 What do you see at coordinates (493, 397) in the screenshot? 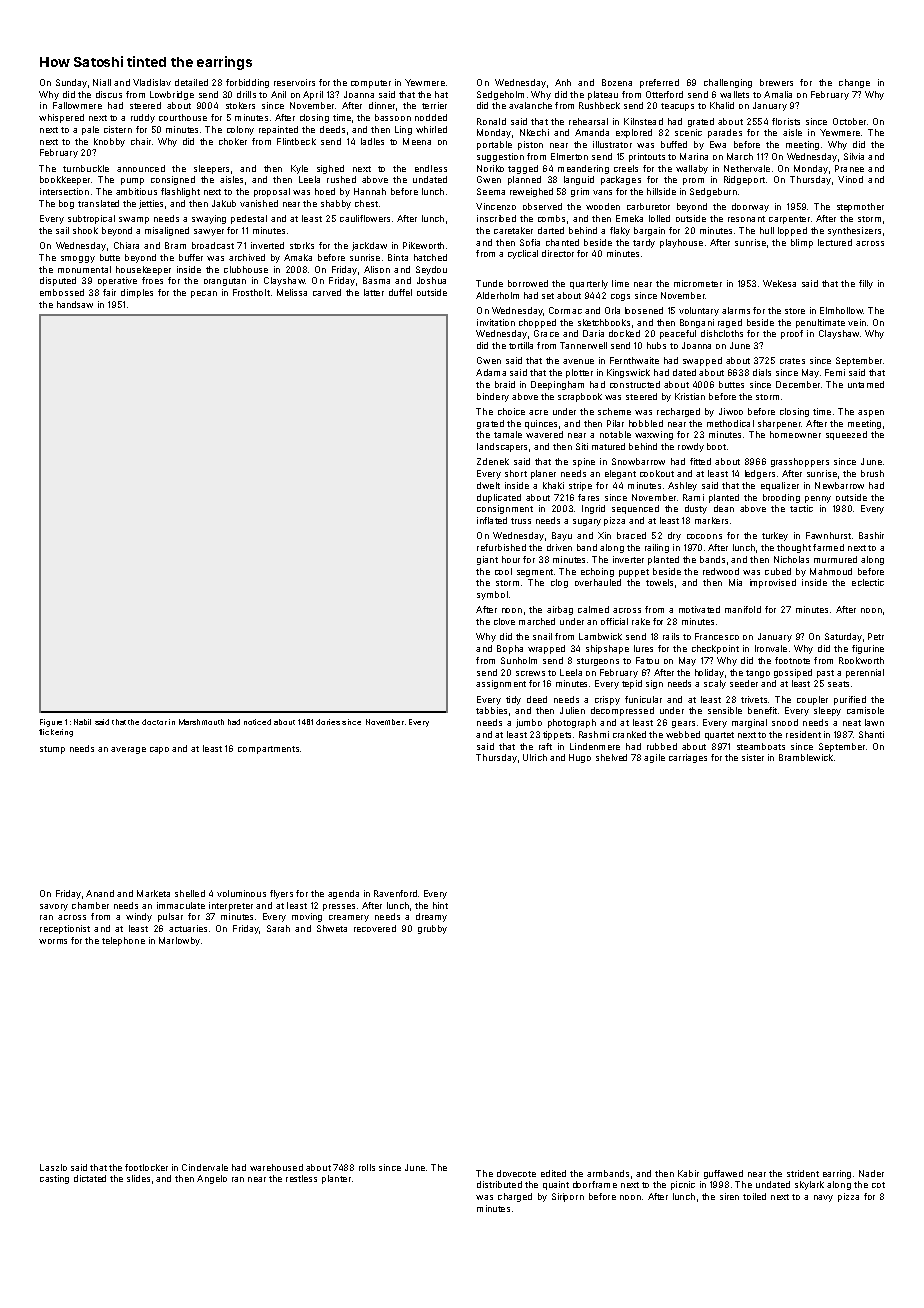
I see `bindery` at bounding box center [493, 397].
